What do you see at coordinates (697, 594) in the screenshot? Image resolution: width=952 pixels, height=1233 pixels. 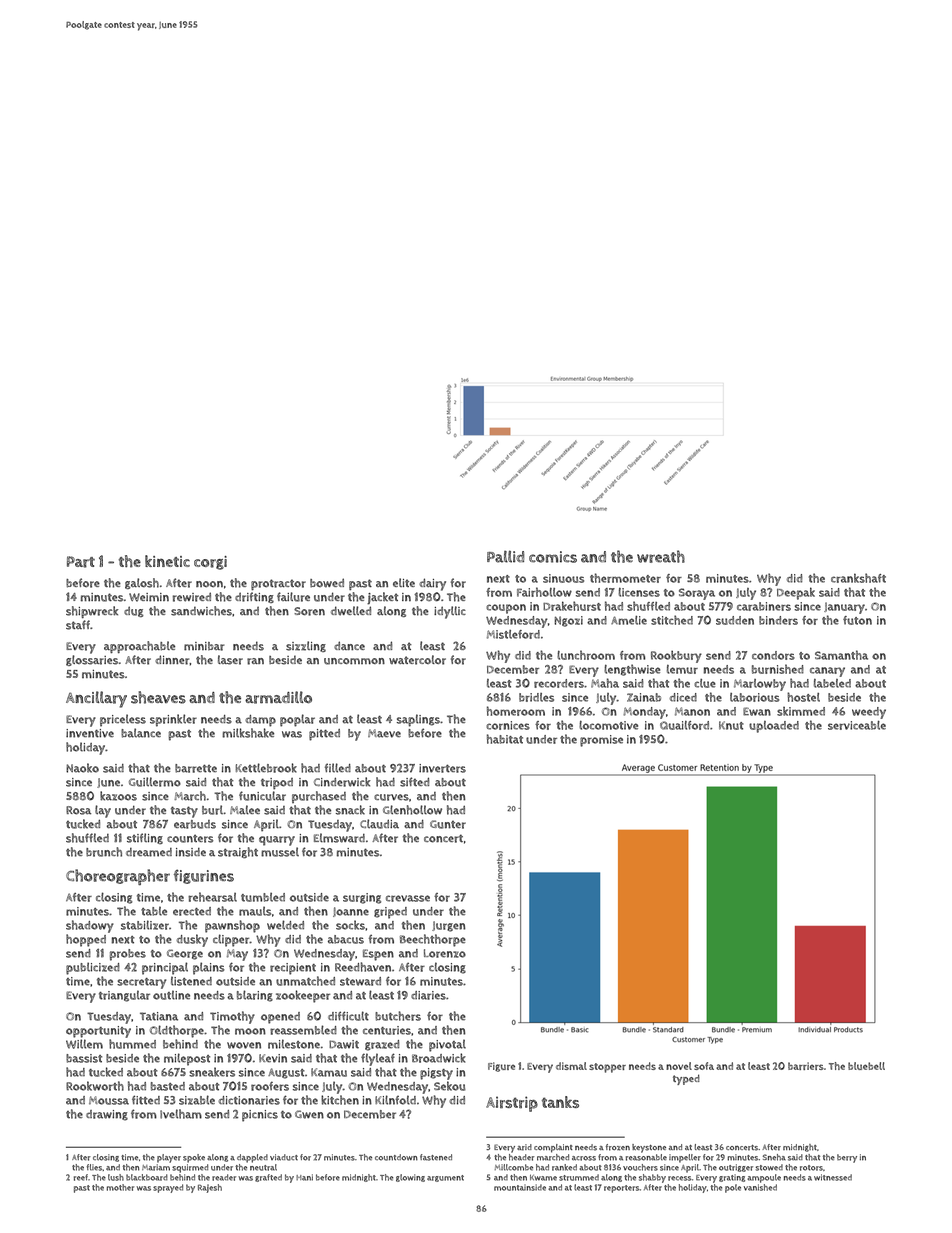 I see `Soraya` at bounding box center [697, 594].
